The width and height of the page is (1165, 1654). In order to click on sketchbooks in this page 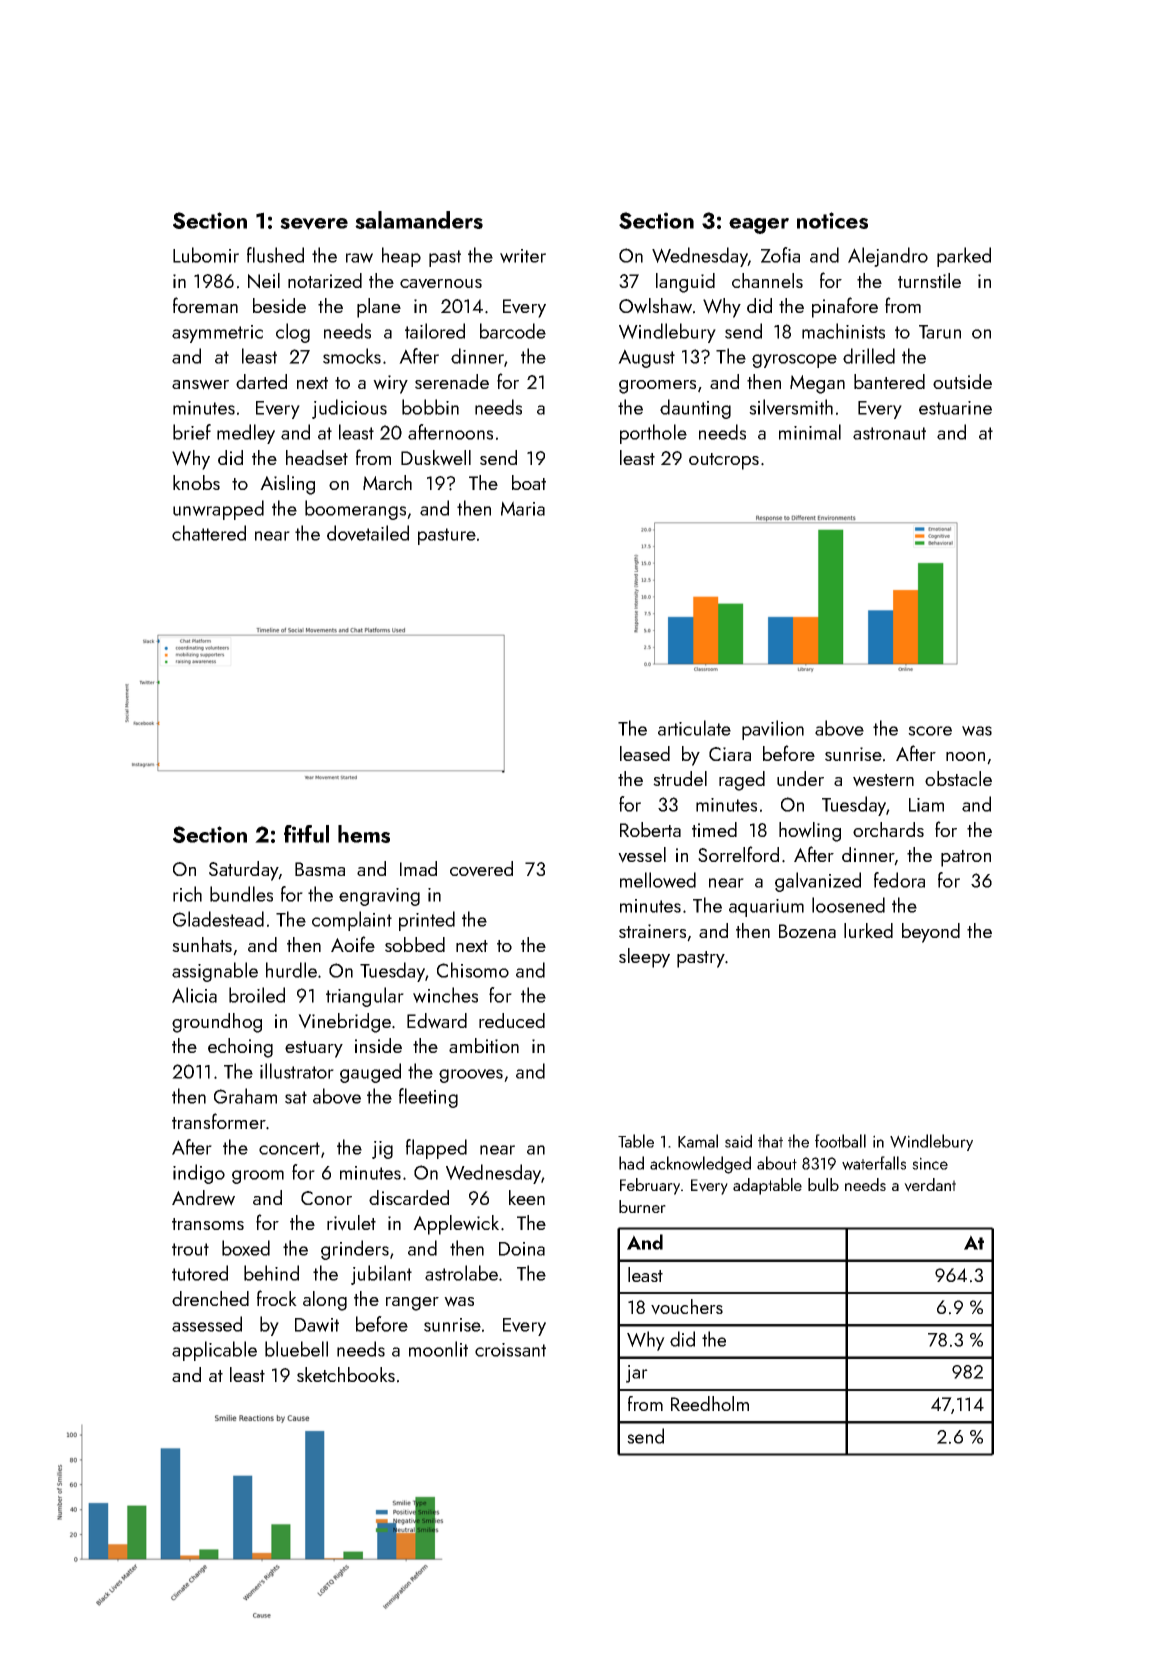, I will do `click(346, 1374)`.
